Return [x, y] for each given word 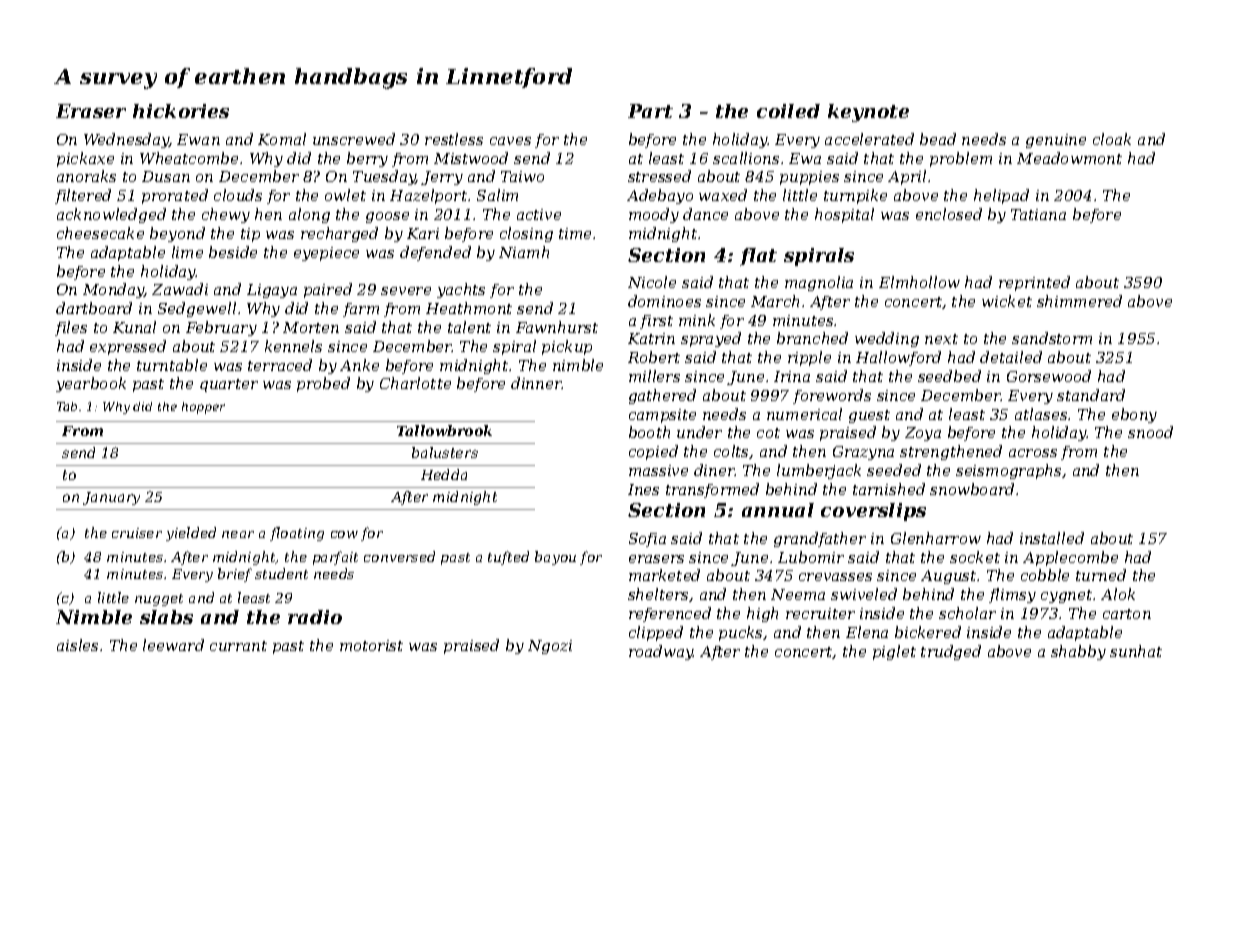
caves [510, 141]
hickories [181, 111]
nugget [159, 600]
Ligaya [272, 291]
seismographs [1008, 471]
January [111, 498]
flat [758, 257]
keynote [868, 113]
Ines [643, 489]
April [907, 177]
